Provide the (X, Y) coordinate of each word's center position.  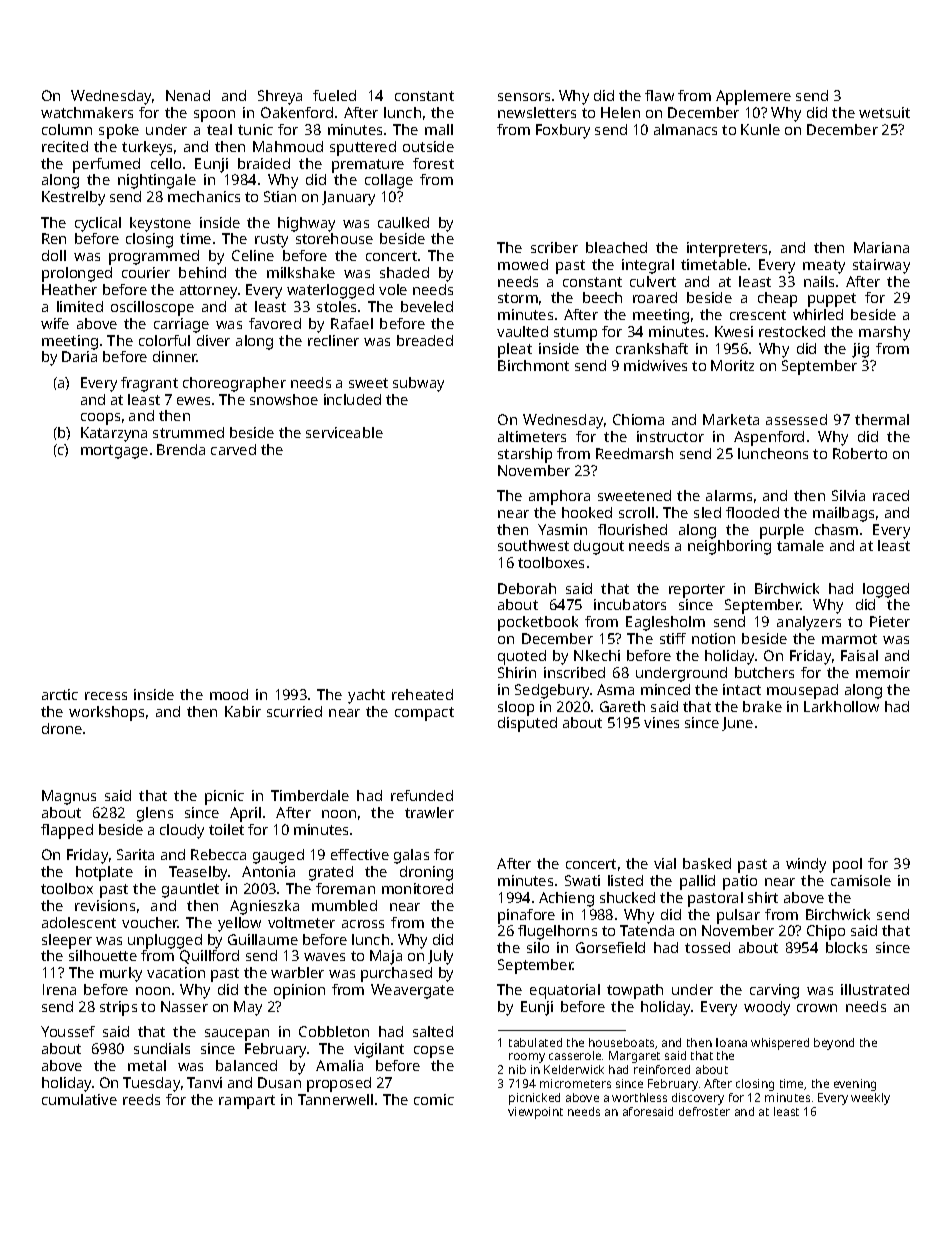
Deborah (527, 588)
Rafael (352, 323)
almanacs (685, 129)
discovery (698, 1099)
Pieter (890, 621)
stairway (881, 266)
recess (106, 696)
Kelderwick (574, 1069)
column (67, 129)
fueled (334, 95)
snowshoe (284, 399)
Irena (59, 989)
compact (424, 714)
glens (155, 814)
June (737, 724)
